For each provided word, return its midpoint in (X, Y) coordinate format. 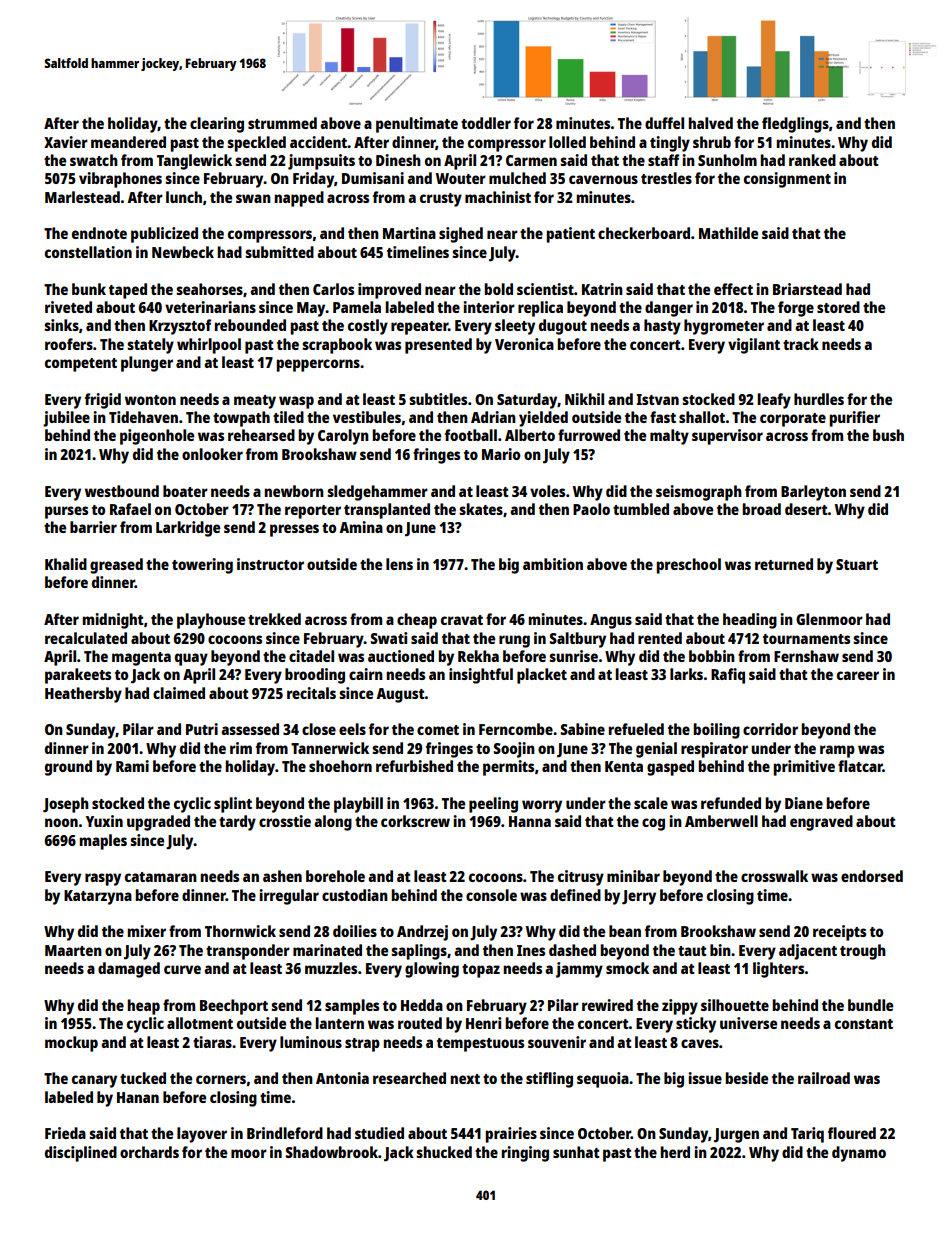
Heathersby (83, 695)
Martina (409, 233)
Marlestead (82, 197)
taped (128, 291)
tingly (670, 144)
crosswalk (774, 876)
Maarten (73, 950)
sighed (461, 235)
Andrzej (422, 933)
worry (542, 806)
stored (838, 307)
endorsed (872, 876)
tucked (143, 1078)
